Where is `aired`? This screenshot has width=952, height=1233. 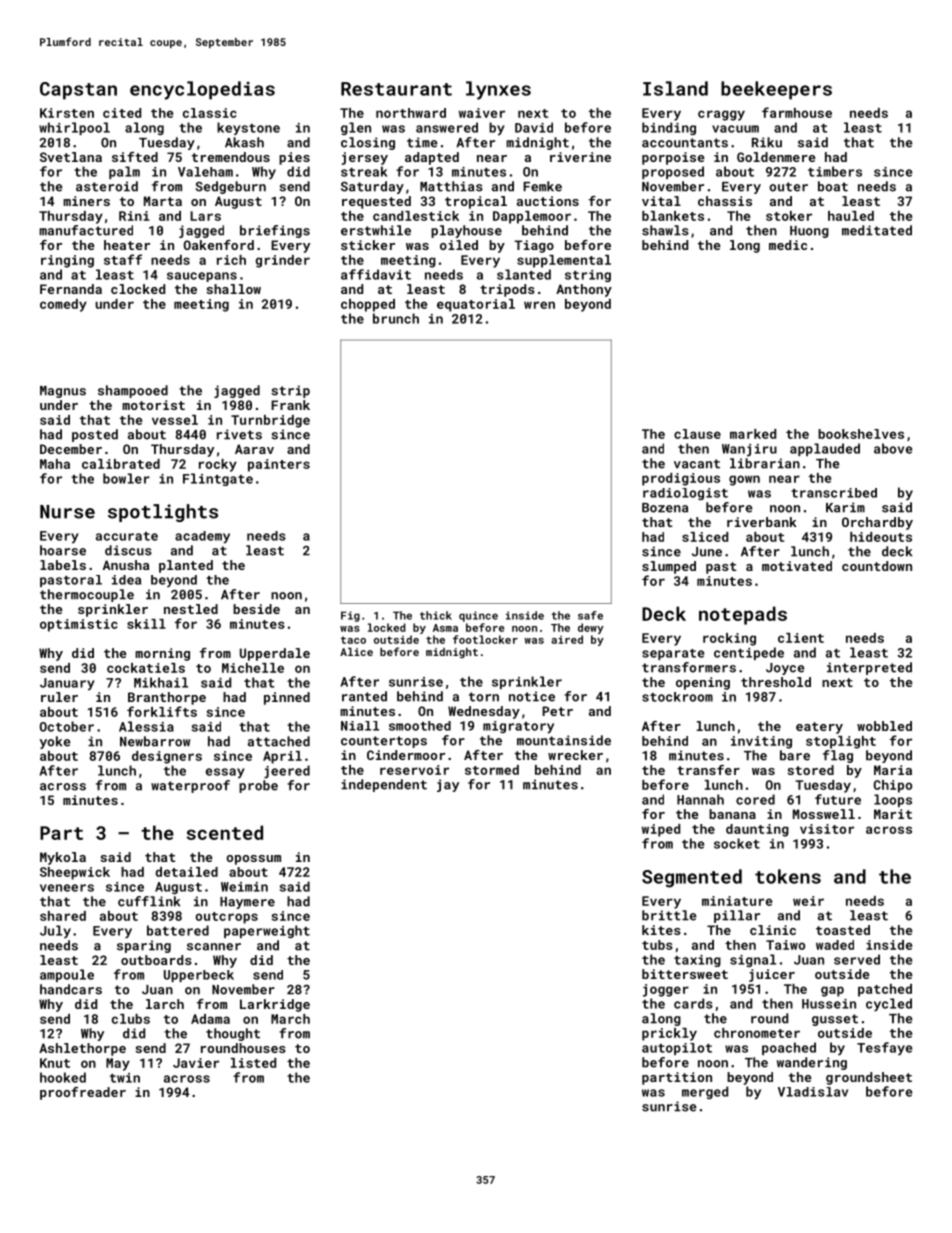
aired is located at coordinates (567, 639).
